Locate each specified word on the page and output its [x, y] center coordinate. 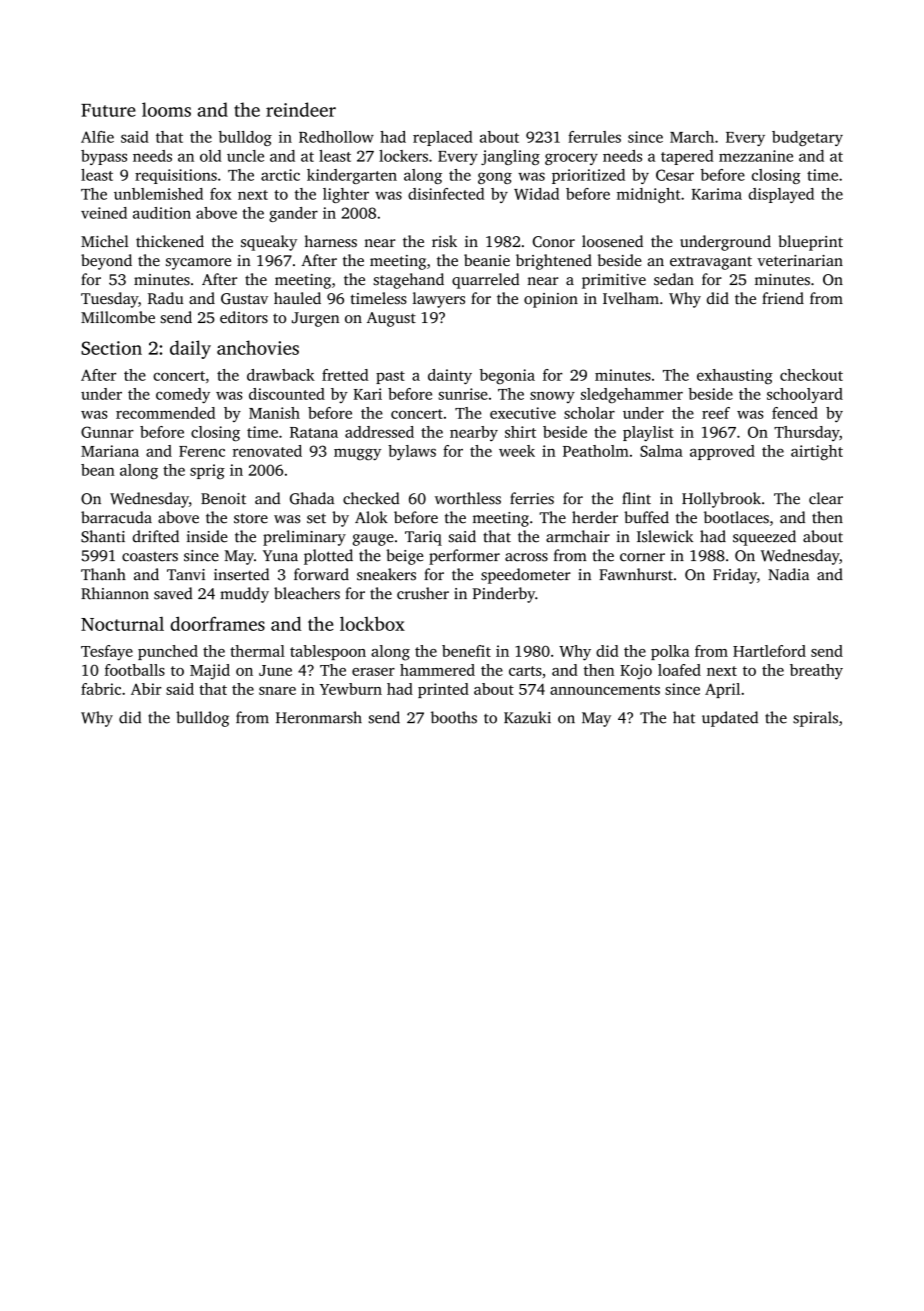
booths [454, 717]
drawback [281, 375]
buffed [646, 517]
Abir [146, 689]
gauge [373, 540]
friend [783, 298]
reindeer [301, 109]
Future [108, 110]
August [391, 319]
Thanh [103, 574]
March [692, 137]
